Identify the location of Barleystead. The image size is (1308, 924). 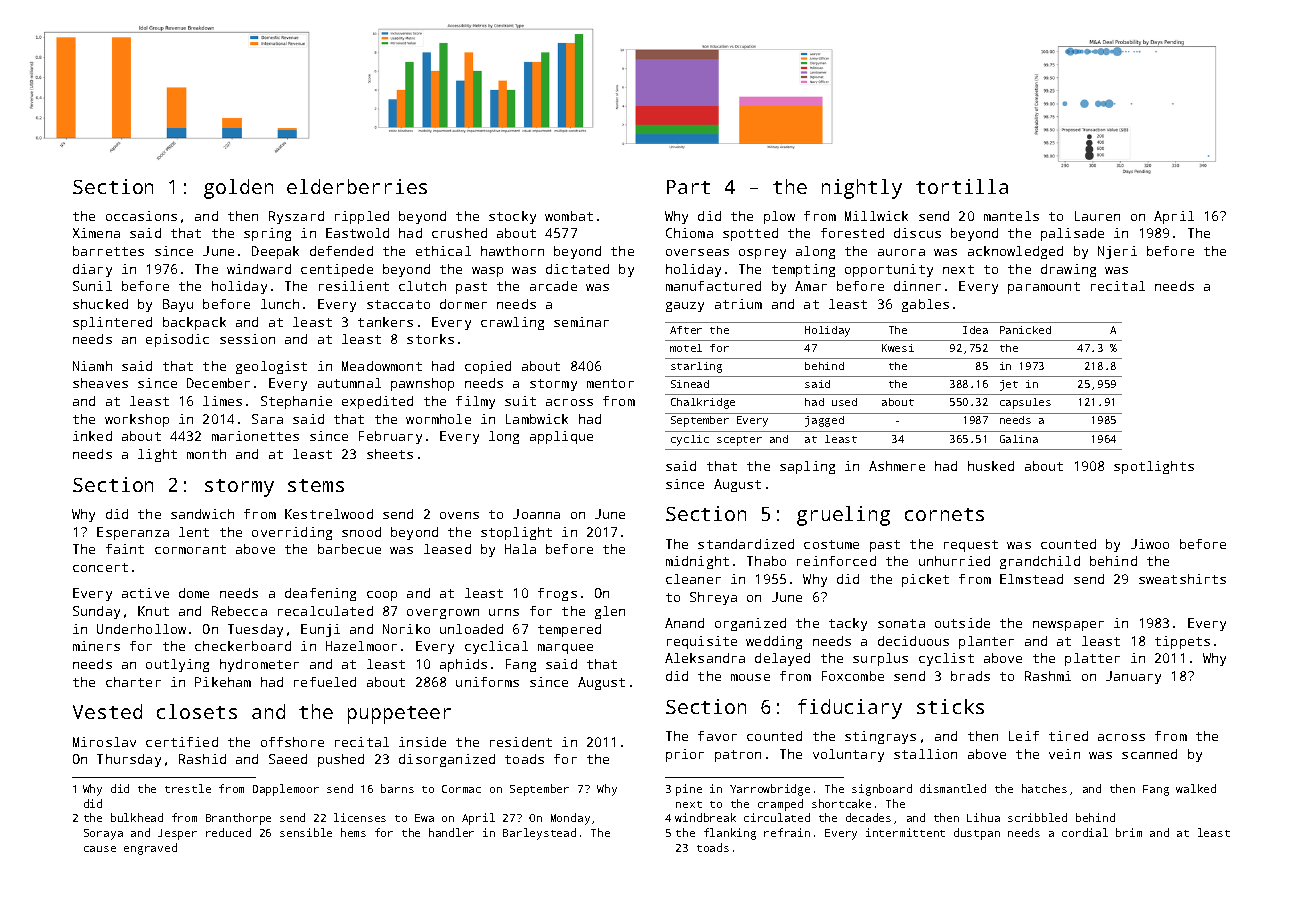
(539, 834).
